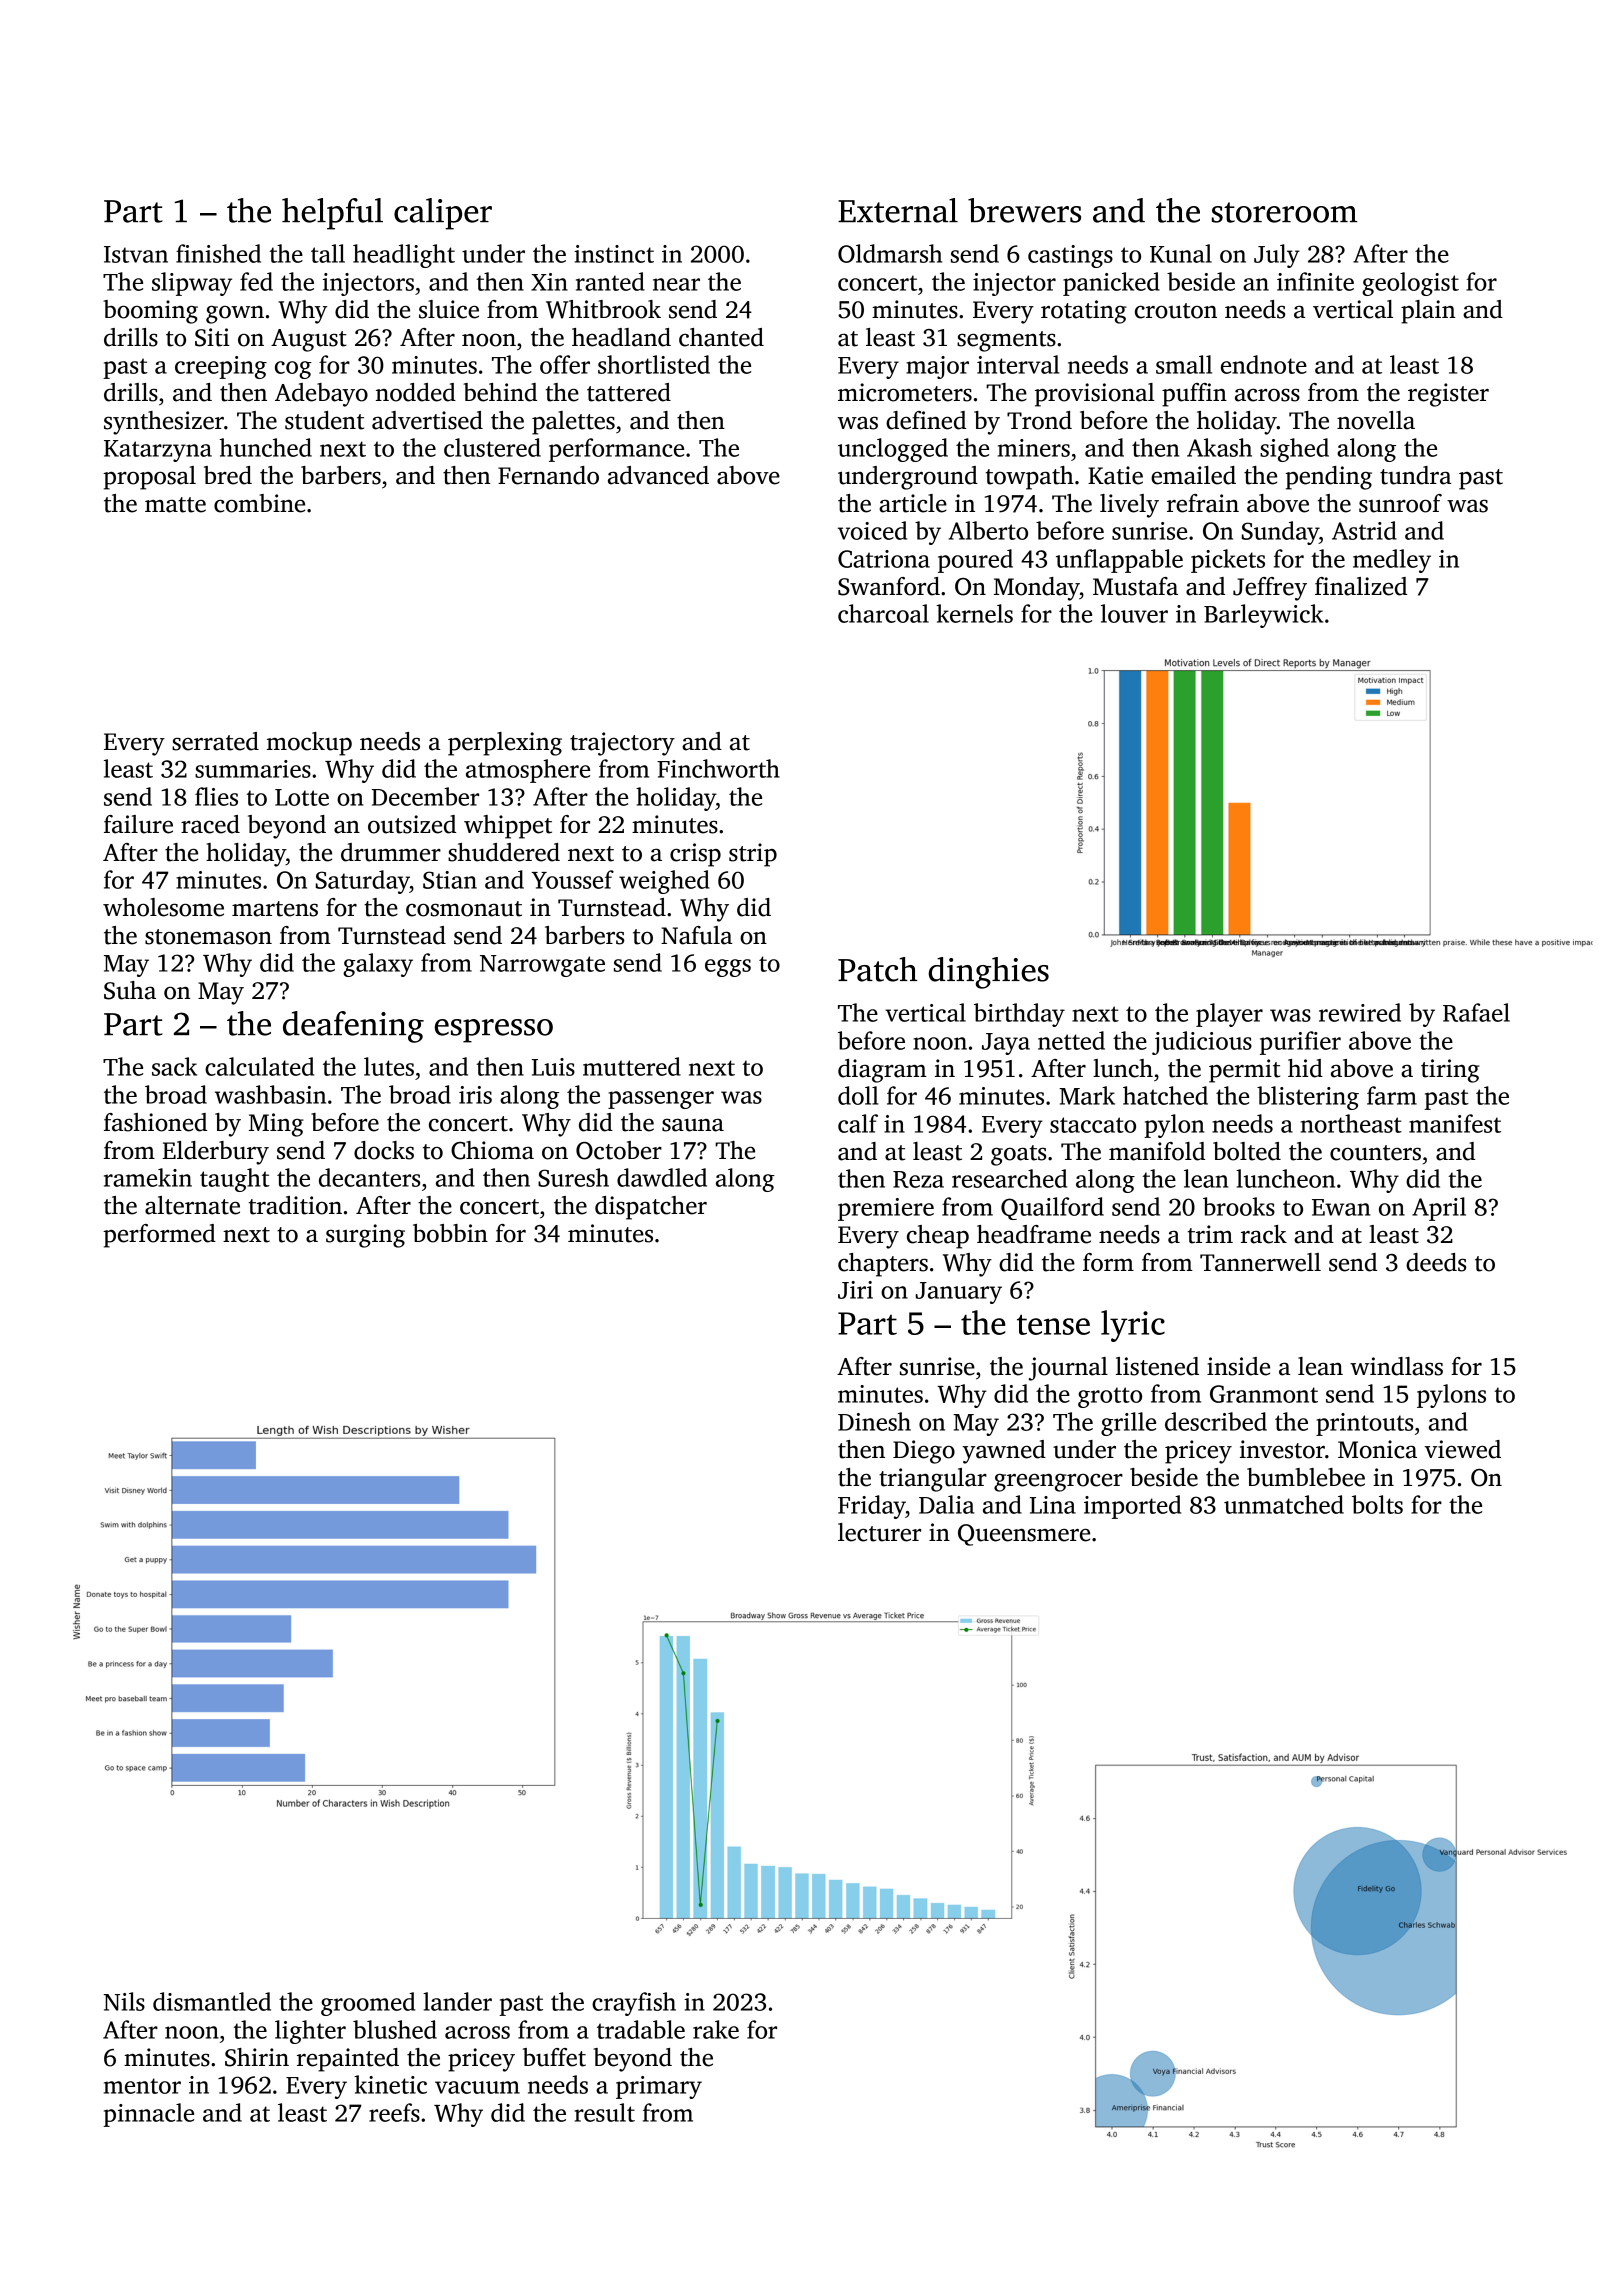  Describe the element at coordinates (449, 309) in the screenshot. I see `sluice` at that location.
